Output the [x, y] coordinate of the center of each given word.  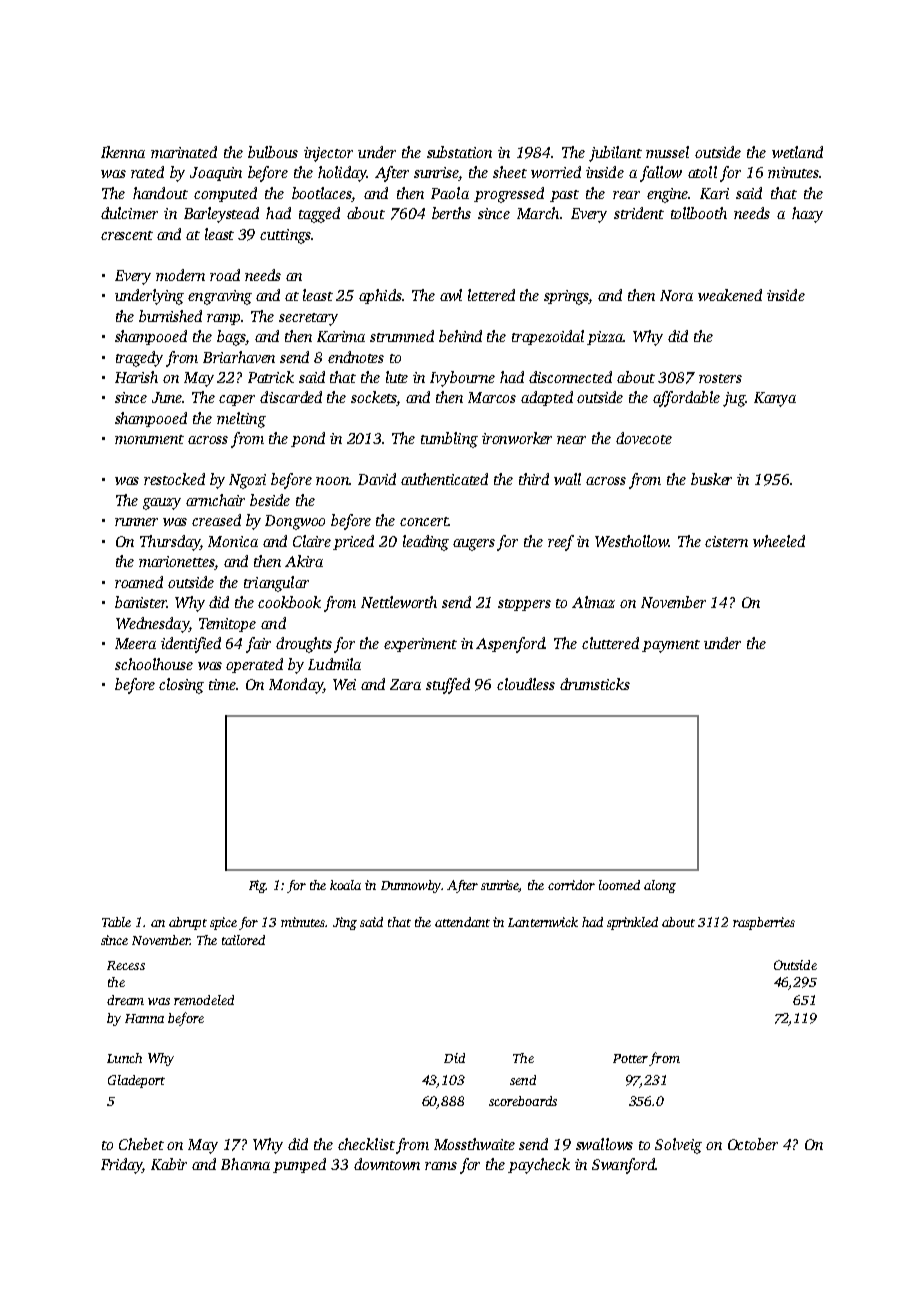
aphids [380, 296]
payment [671, 646]
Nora [676, 295]
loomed [619, 885]
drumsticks [595, 684]
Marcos [492, 397]
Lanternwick [543, 922]
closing [181, 686]
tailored [243, 940]
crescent [127, 235]
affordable [686, 399]
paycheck [539, 1166]
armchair [215, 500]
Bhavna [245, 1164]
